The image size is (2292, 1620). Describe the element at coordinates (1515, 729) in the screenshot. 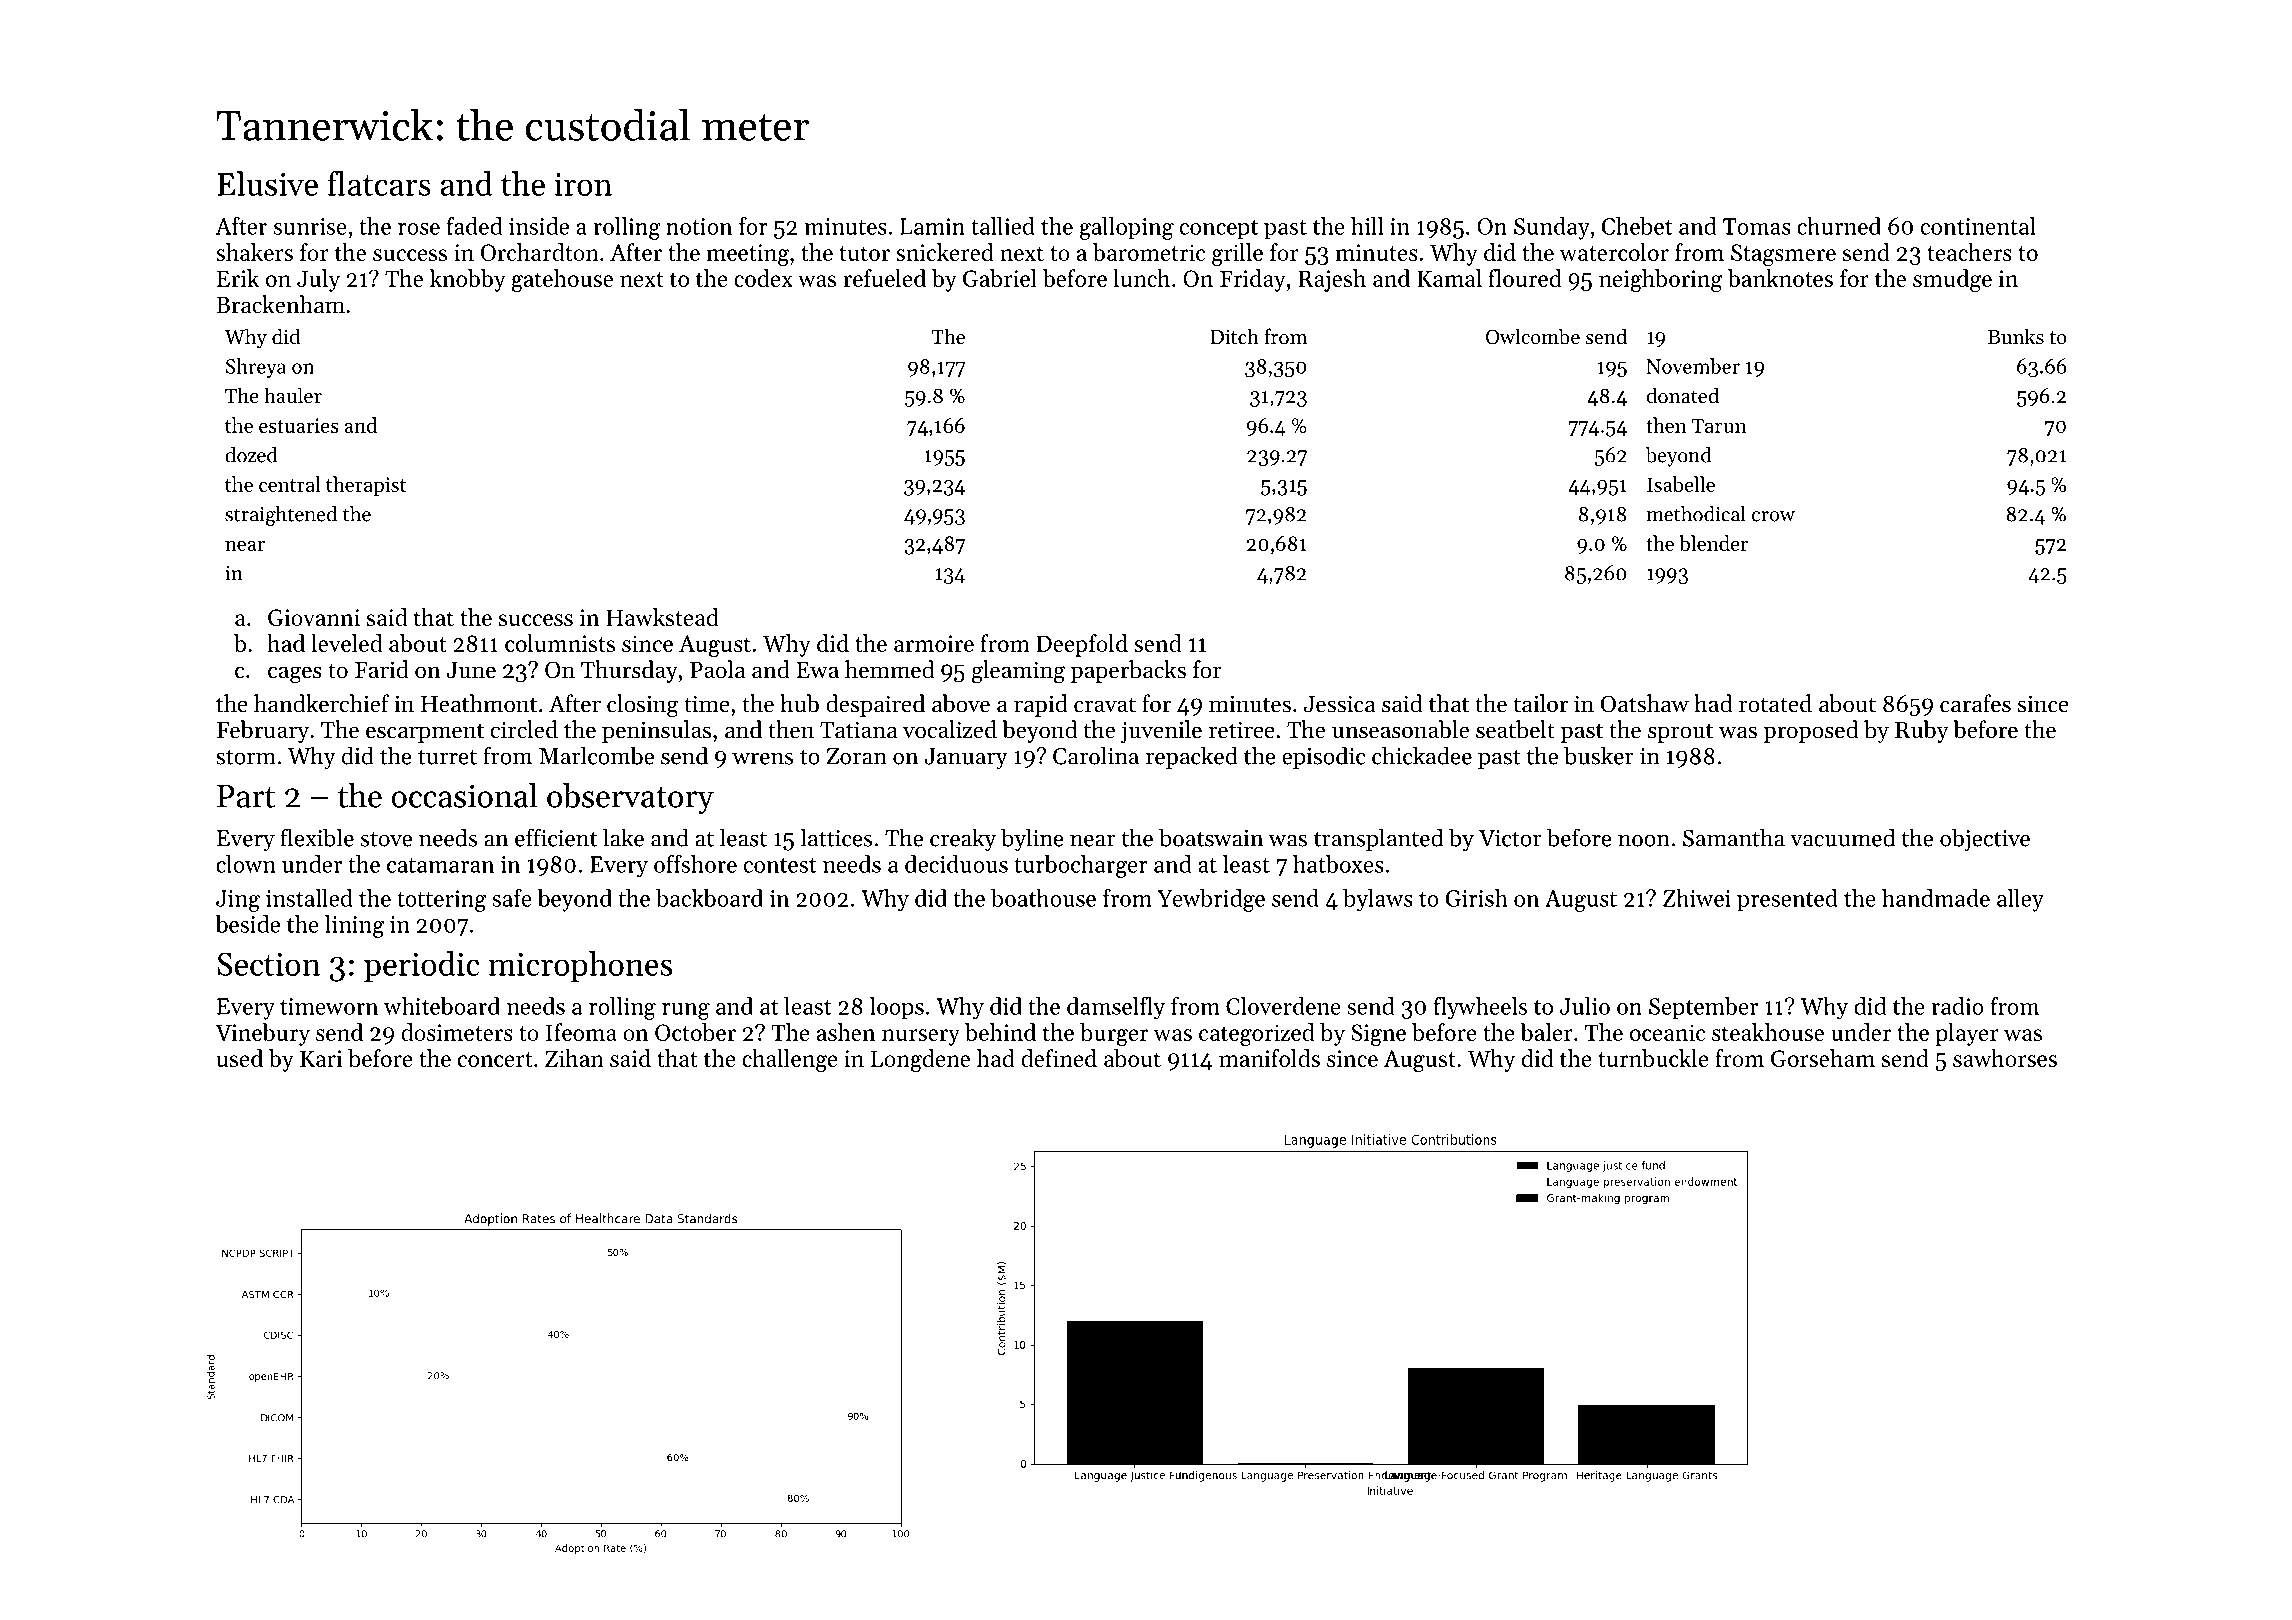

I see `seatbelt` at that location.
